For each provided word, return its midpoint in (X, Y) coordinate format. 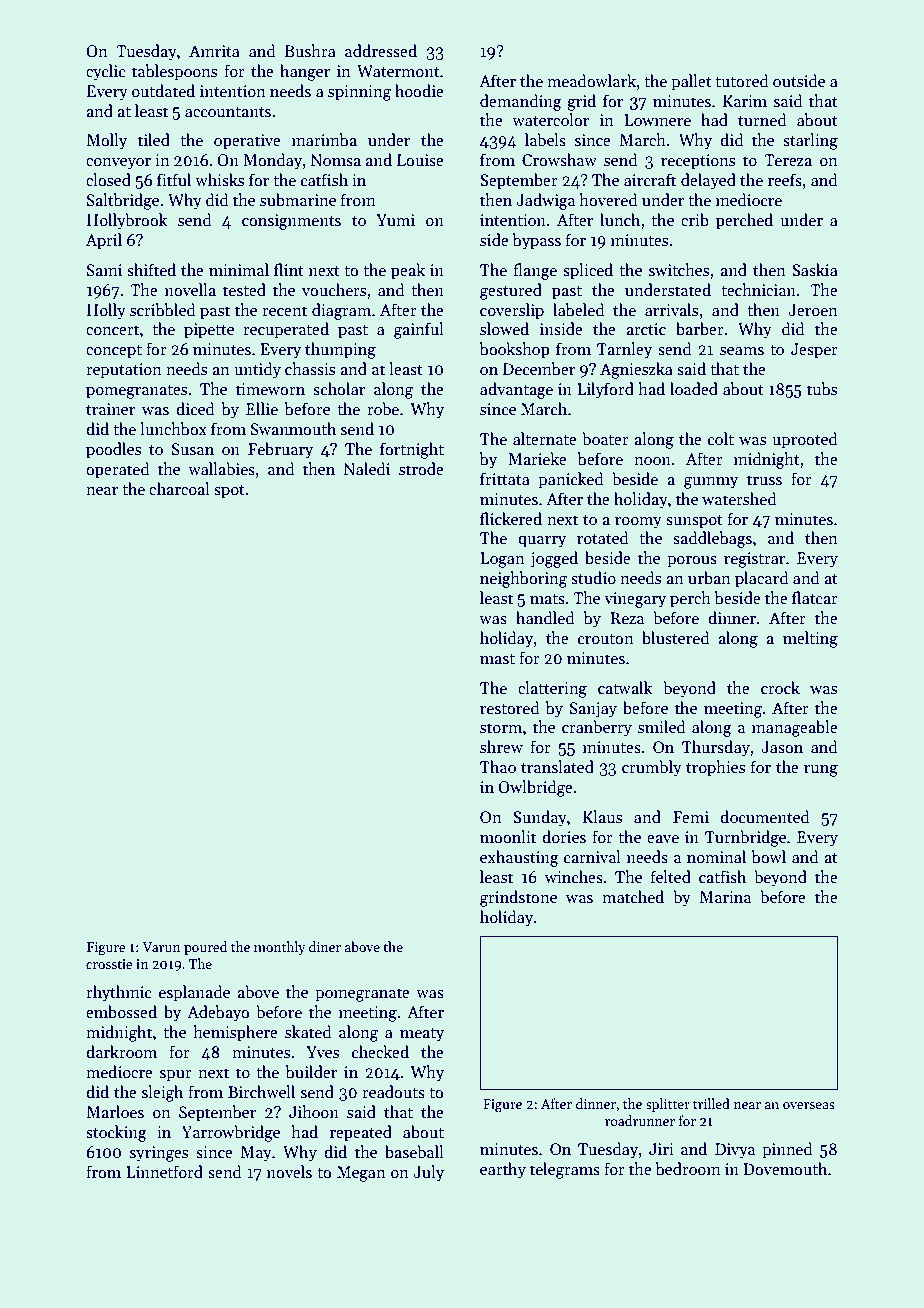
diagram (341, 311)
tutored (742, 80)
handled (545, 617)
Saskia (815, 270)
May (256, 1154)
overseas (809, 1105)
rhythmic (119, 993)
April (104, 241)
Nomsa (336, 160)
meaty (422, 1035)
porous (692, 562)
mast (497, 659)
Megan (361, 1174)
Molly (107, 141)
